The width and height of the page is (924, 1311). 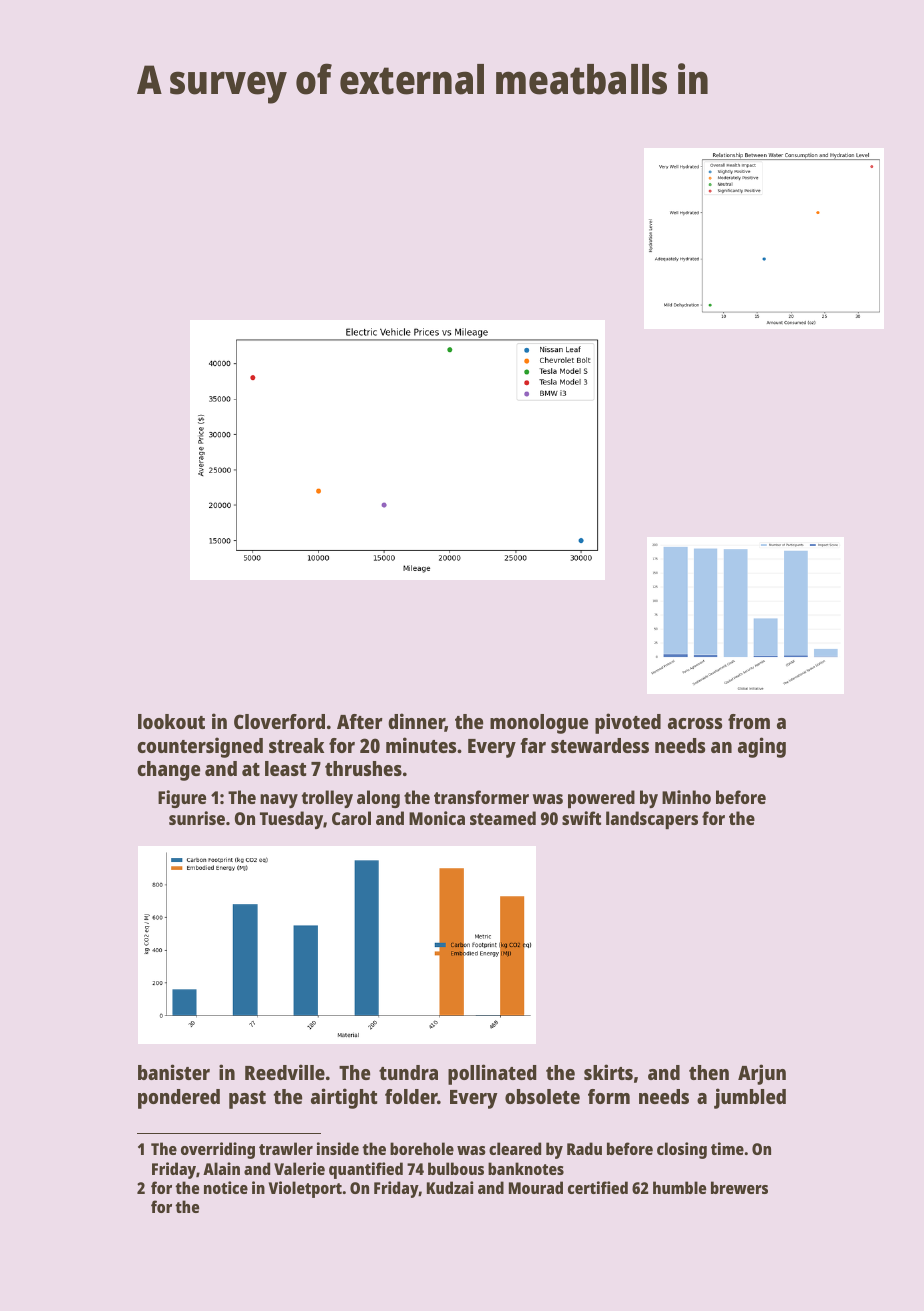 I want to click on landscapers, so click(x=652, y=820).
